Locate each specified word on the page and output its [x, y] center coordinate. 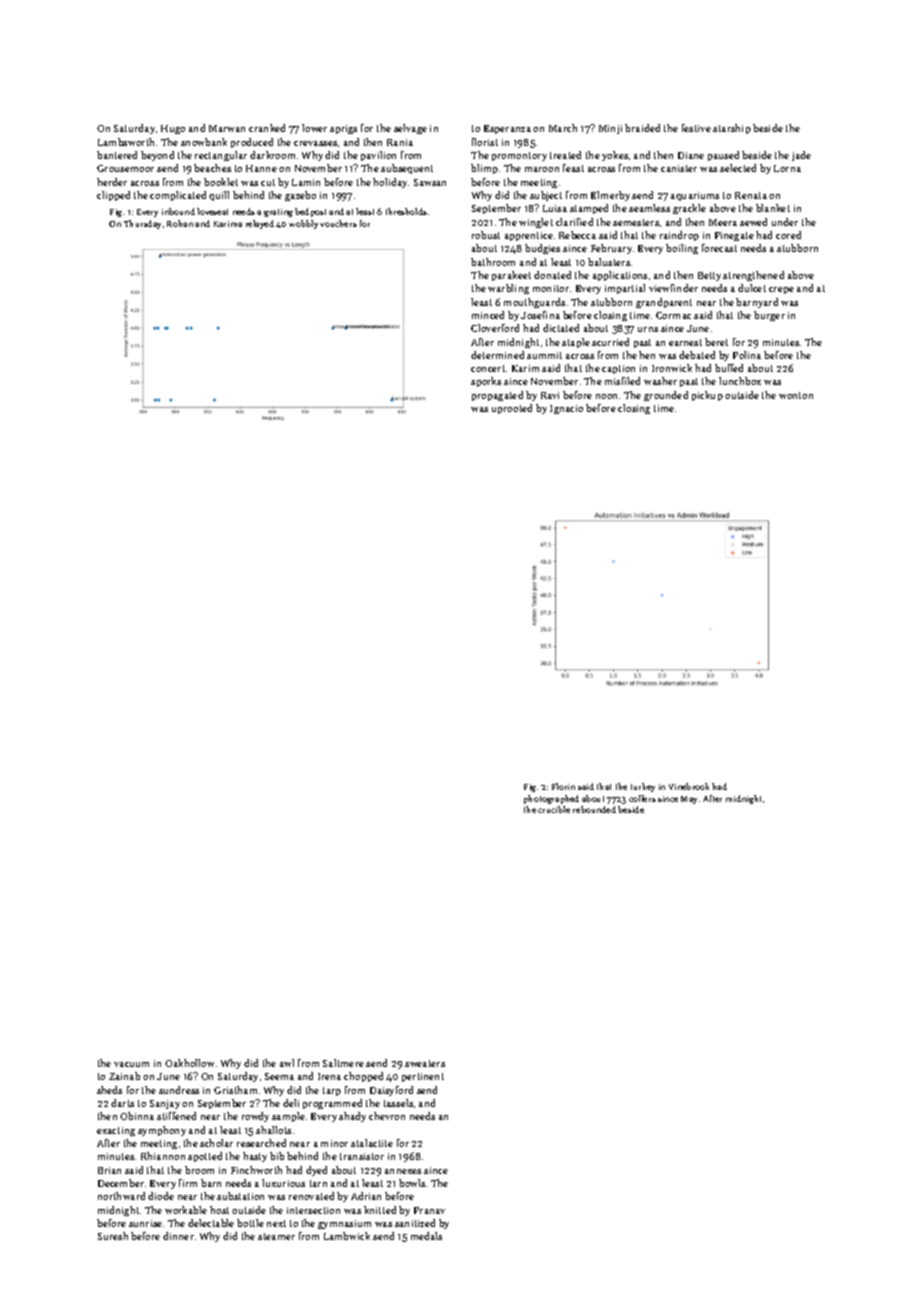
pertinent [423, 1077]
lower [314, 128]
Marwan [227, 128]
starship [732, 129]
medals [426, 1236]
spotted [205, 1157]
